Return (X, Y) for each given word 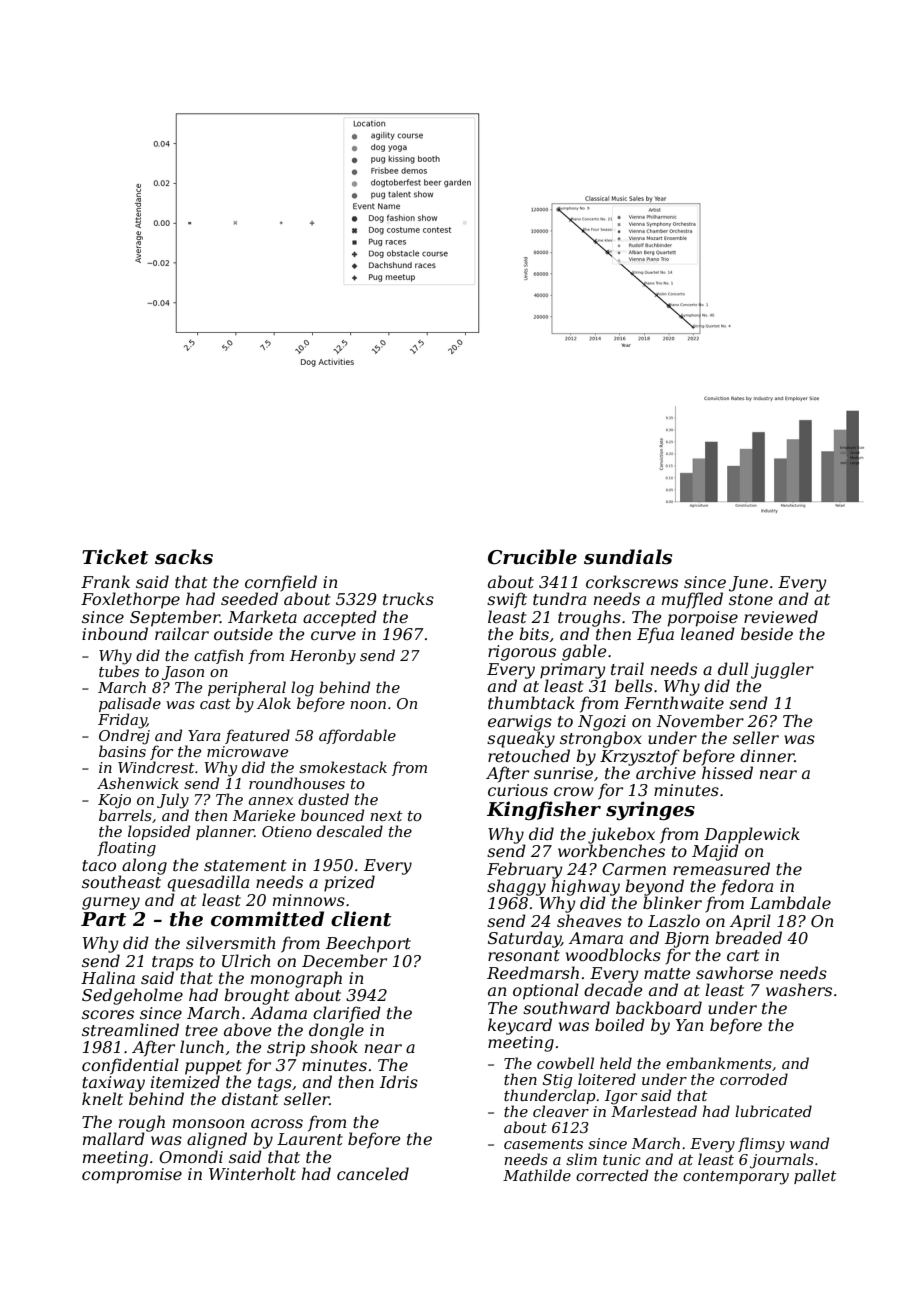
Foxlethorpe (130, 600)
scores (108, 1014)
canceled (373, 1173)
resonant (524, 955)
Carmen (634, 869)
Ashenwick (138, 783)
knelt (102, 1098)
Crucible (532, 557)
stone (751, 599)
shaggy (516, 887)
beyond (654, 887)
